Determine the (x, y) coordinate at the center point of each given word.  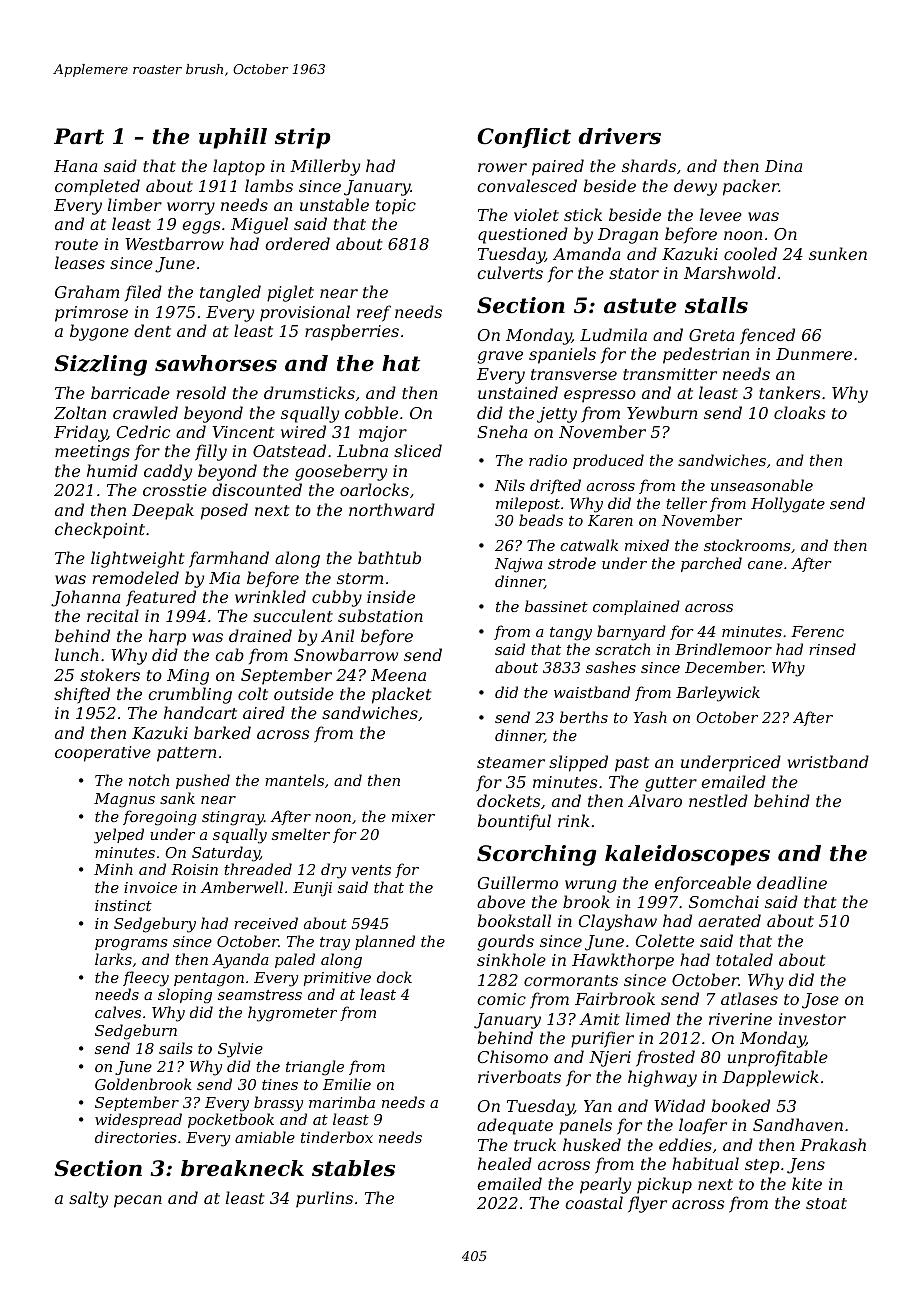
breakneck (242, 1168)
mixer (413, 816)
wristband (828, 761)
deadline (792, 882)
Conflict (524, 138)
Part (79, 136)
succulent (293, 615)
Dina (783, 166)
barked (222, 732)
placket (402, 695)
